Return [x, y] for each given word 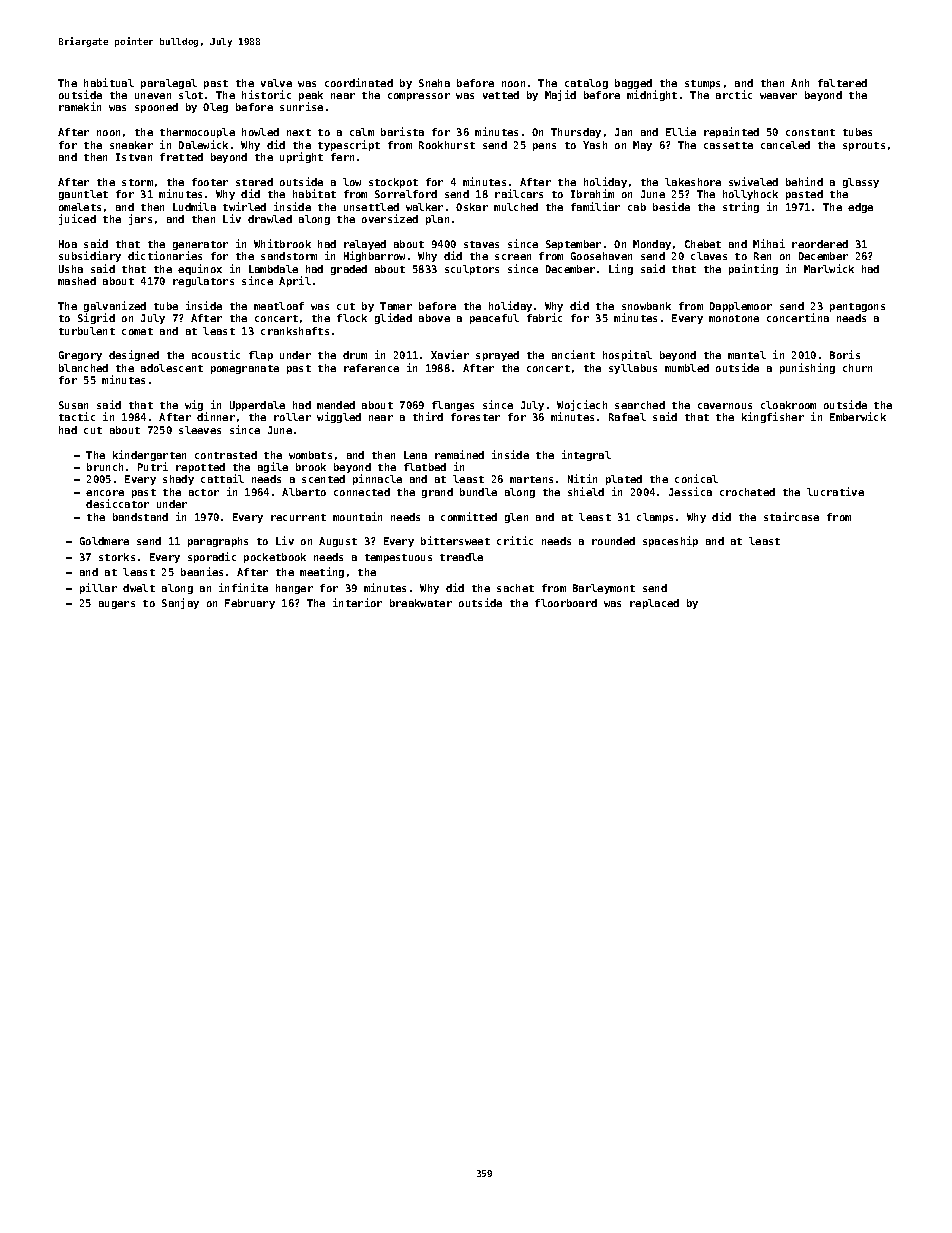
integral [586, 455]
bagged [633, 84]
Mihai [769, 243]
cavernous [725, 406]
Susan [73, 405]
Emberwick [858, 416]
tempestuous [398, 558]
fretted [181, 157]
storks [117, 557]
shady [178, 480]
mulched [516, 207]
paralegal [169, 84]
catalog [586, 84]
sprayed [497, 356]
